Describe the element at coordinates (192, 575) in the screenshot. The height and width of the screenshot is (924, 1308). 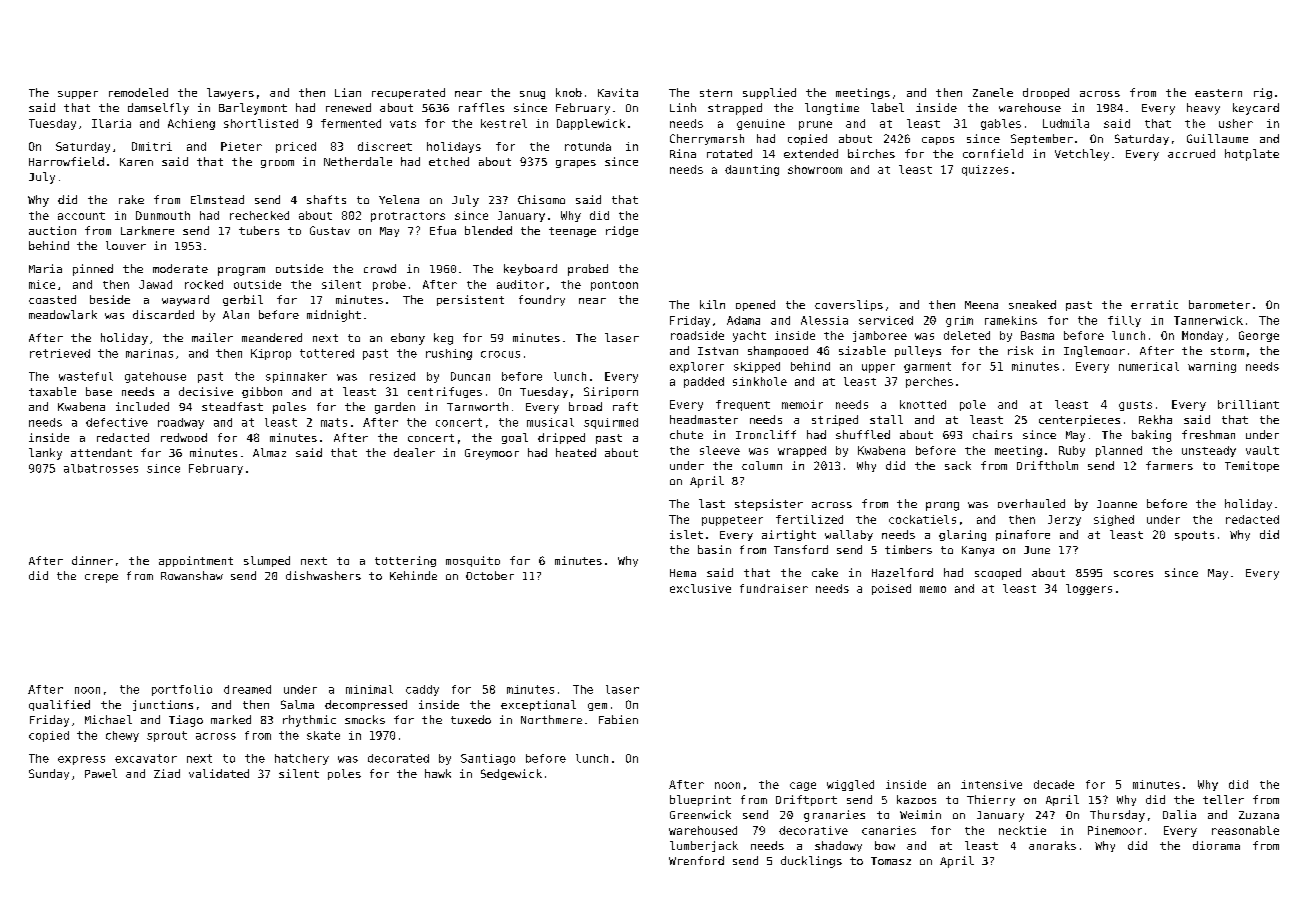
I see `Rowanshaw` at that location.
